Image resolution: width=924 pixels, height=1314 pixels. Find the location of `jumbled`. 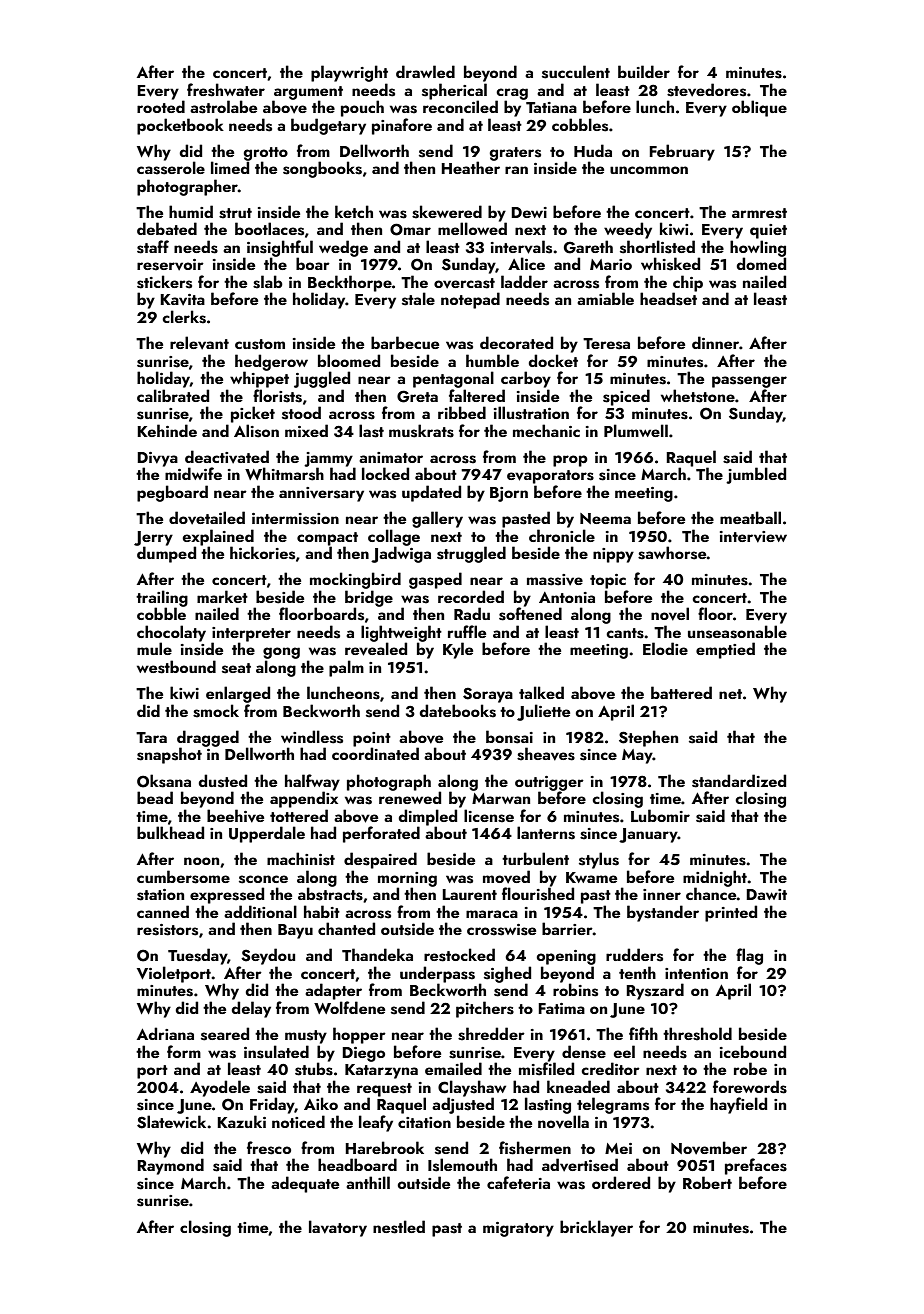

jumbled is located at coordinates (756, 475).
